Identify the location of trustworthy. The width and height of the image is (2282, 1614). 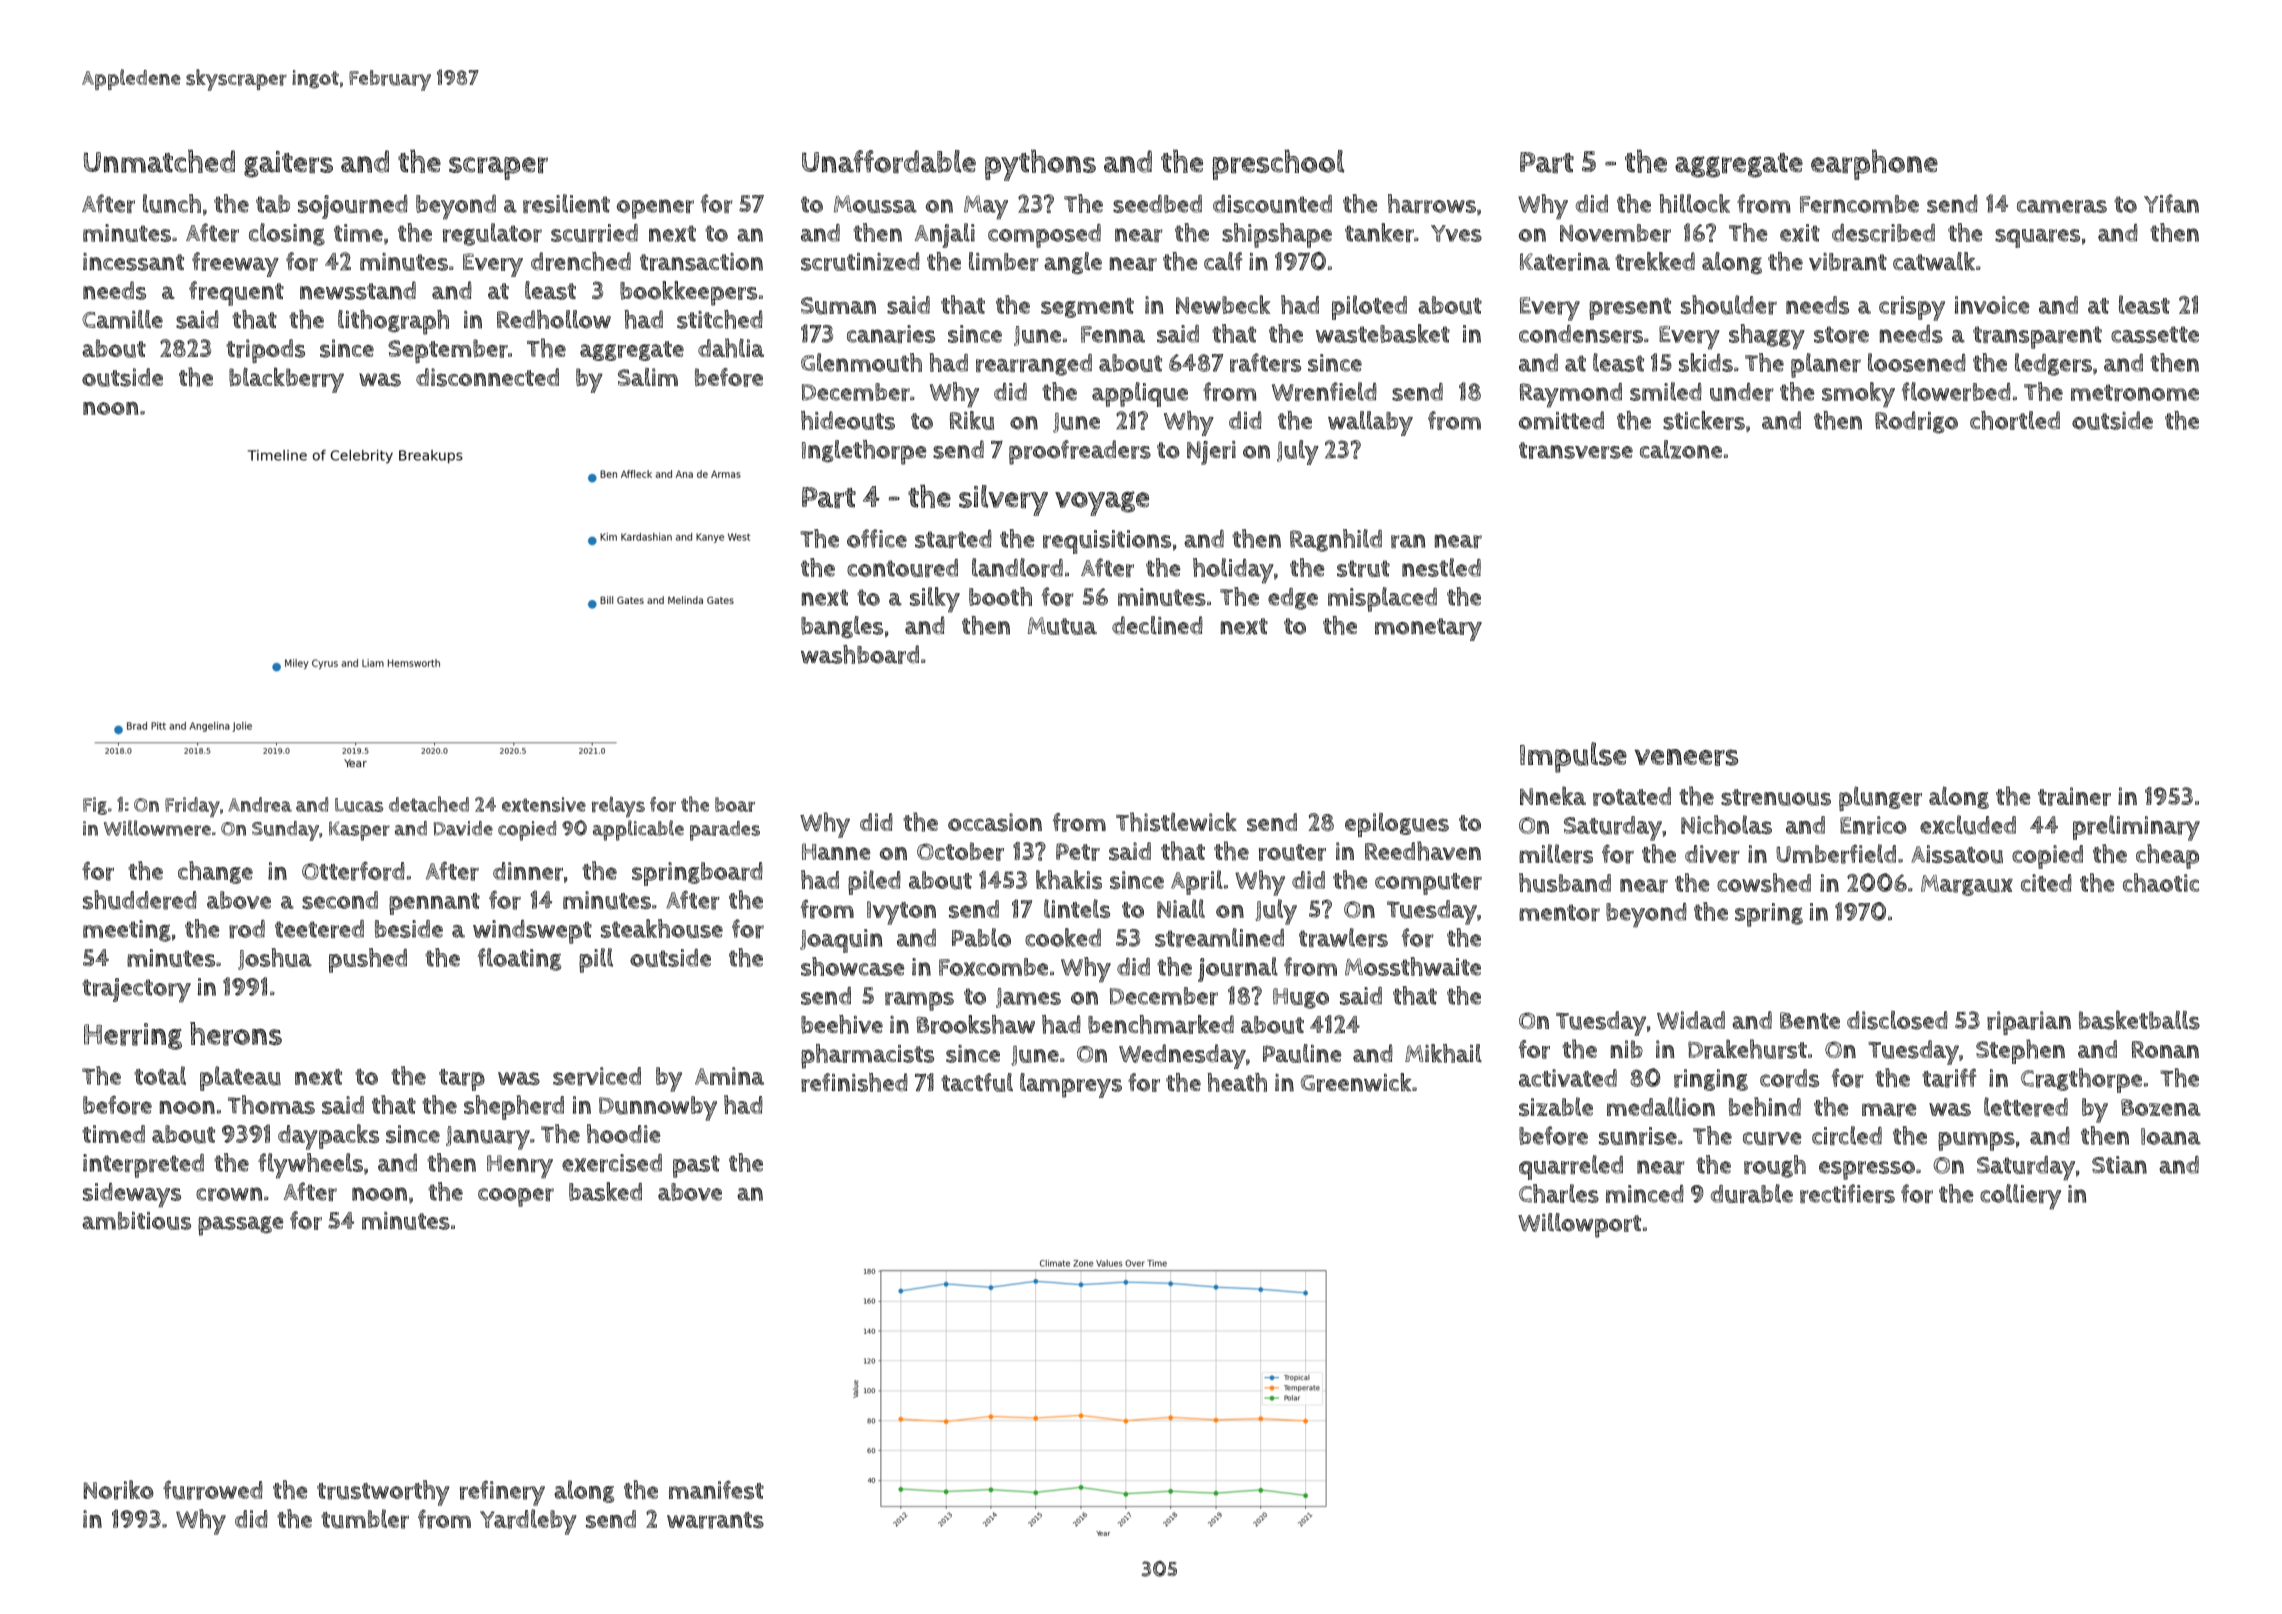
(383, 1493).
